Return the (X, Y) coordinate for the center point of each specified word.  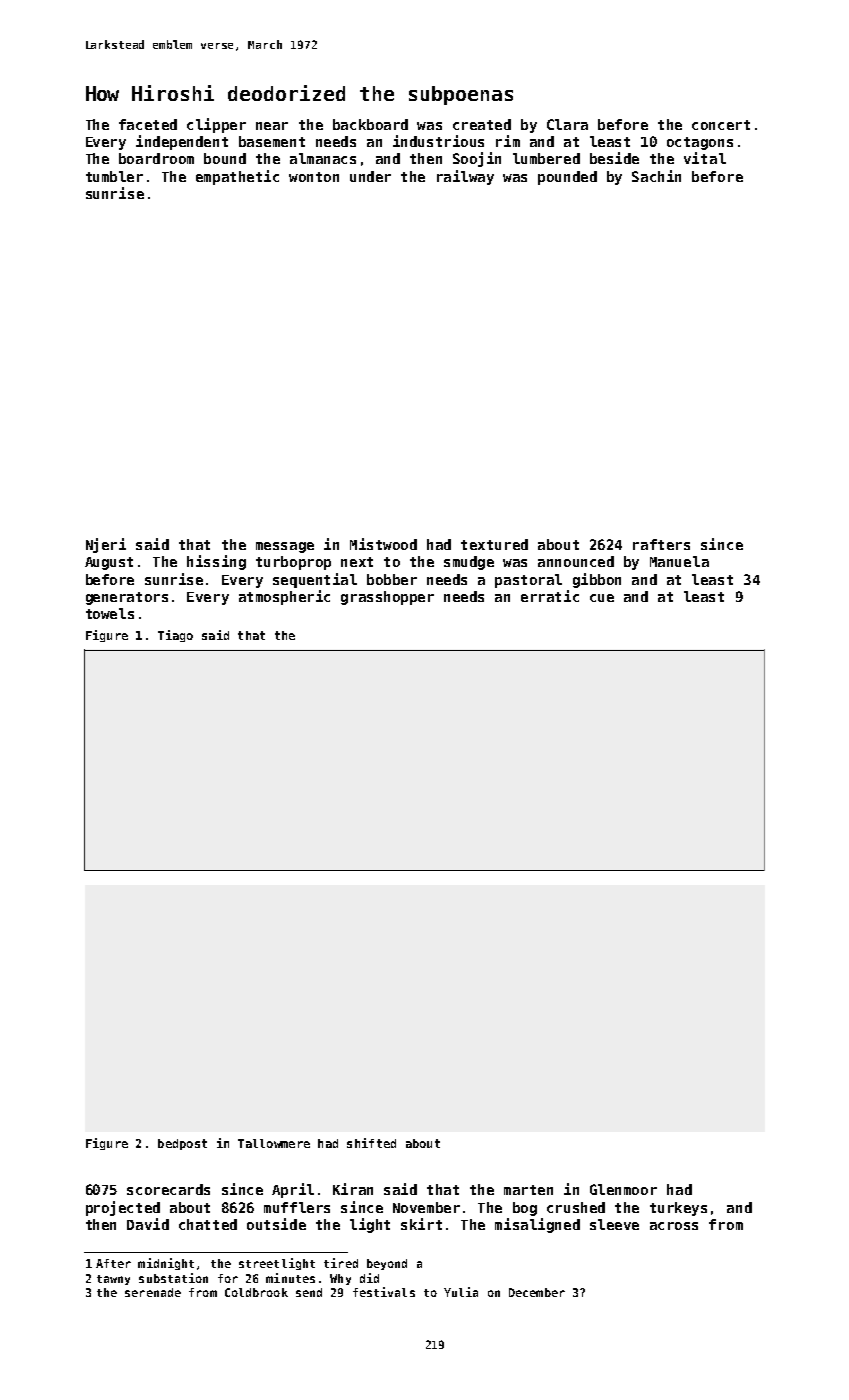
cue (602, 598)
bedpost (182, 1144)
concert (721, 125)
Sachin (656, 176)
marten (528, 1190)
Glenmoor (623, 1189)
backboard (370, 124)
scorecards (168, 1189)
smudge (469, 563)
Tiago (175, 636)
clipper (216, 125)
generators (127, 598)
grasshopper (387, 598)
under (370, 176)
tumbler (114, 176)
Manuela (679, 561)
